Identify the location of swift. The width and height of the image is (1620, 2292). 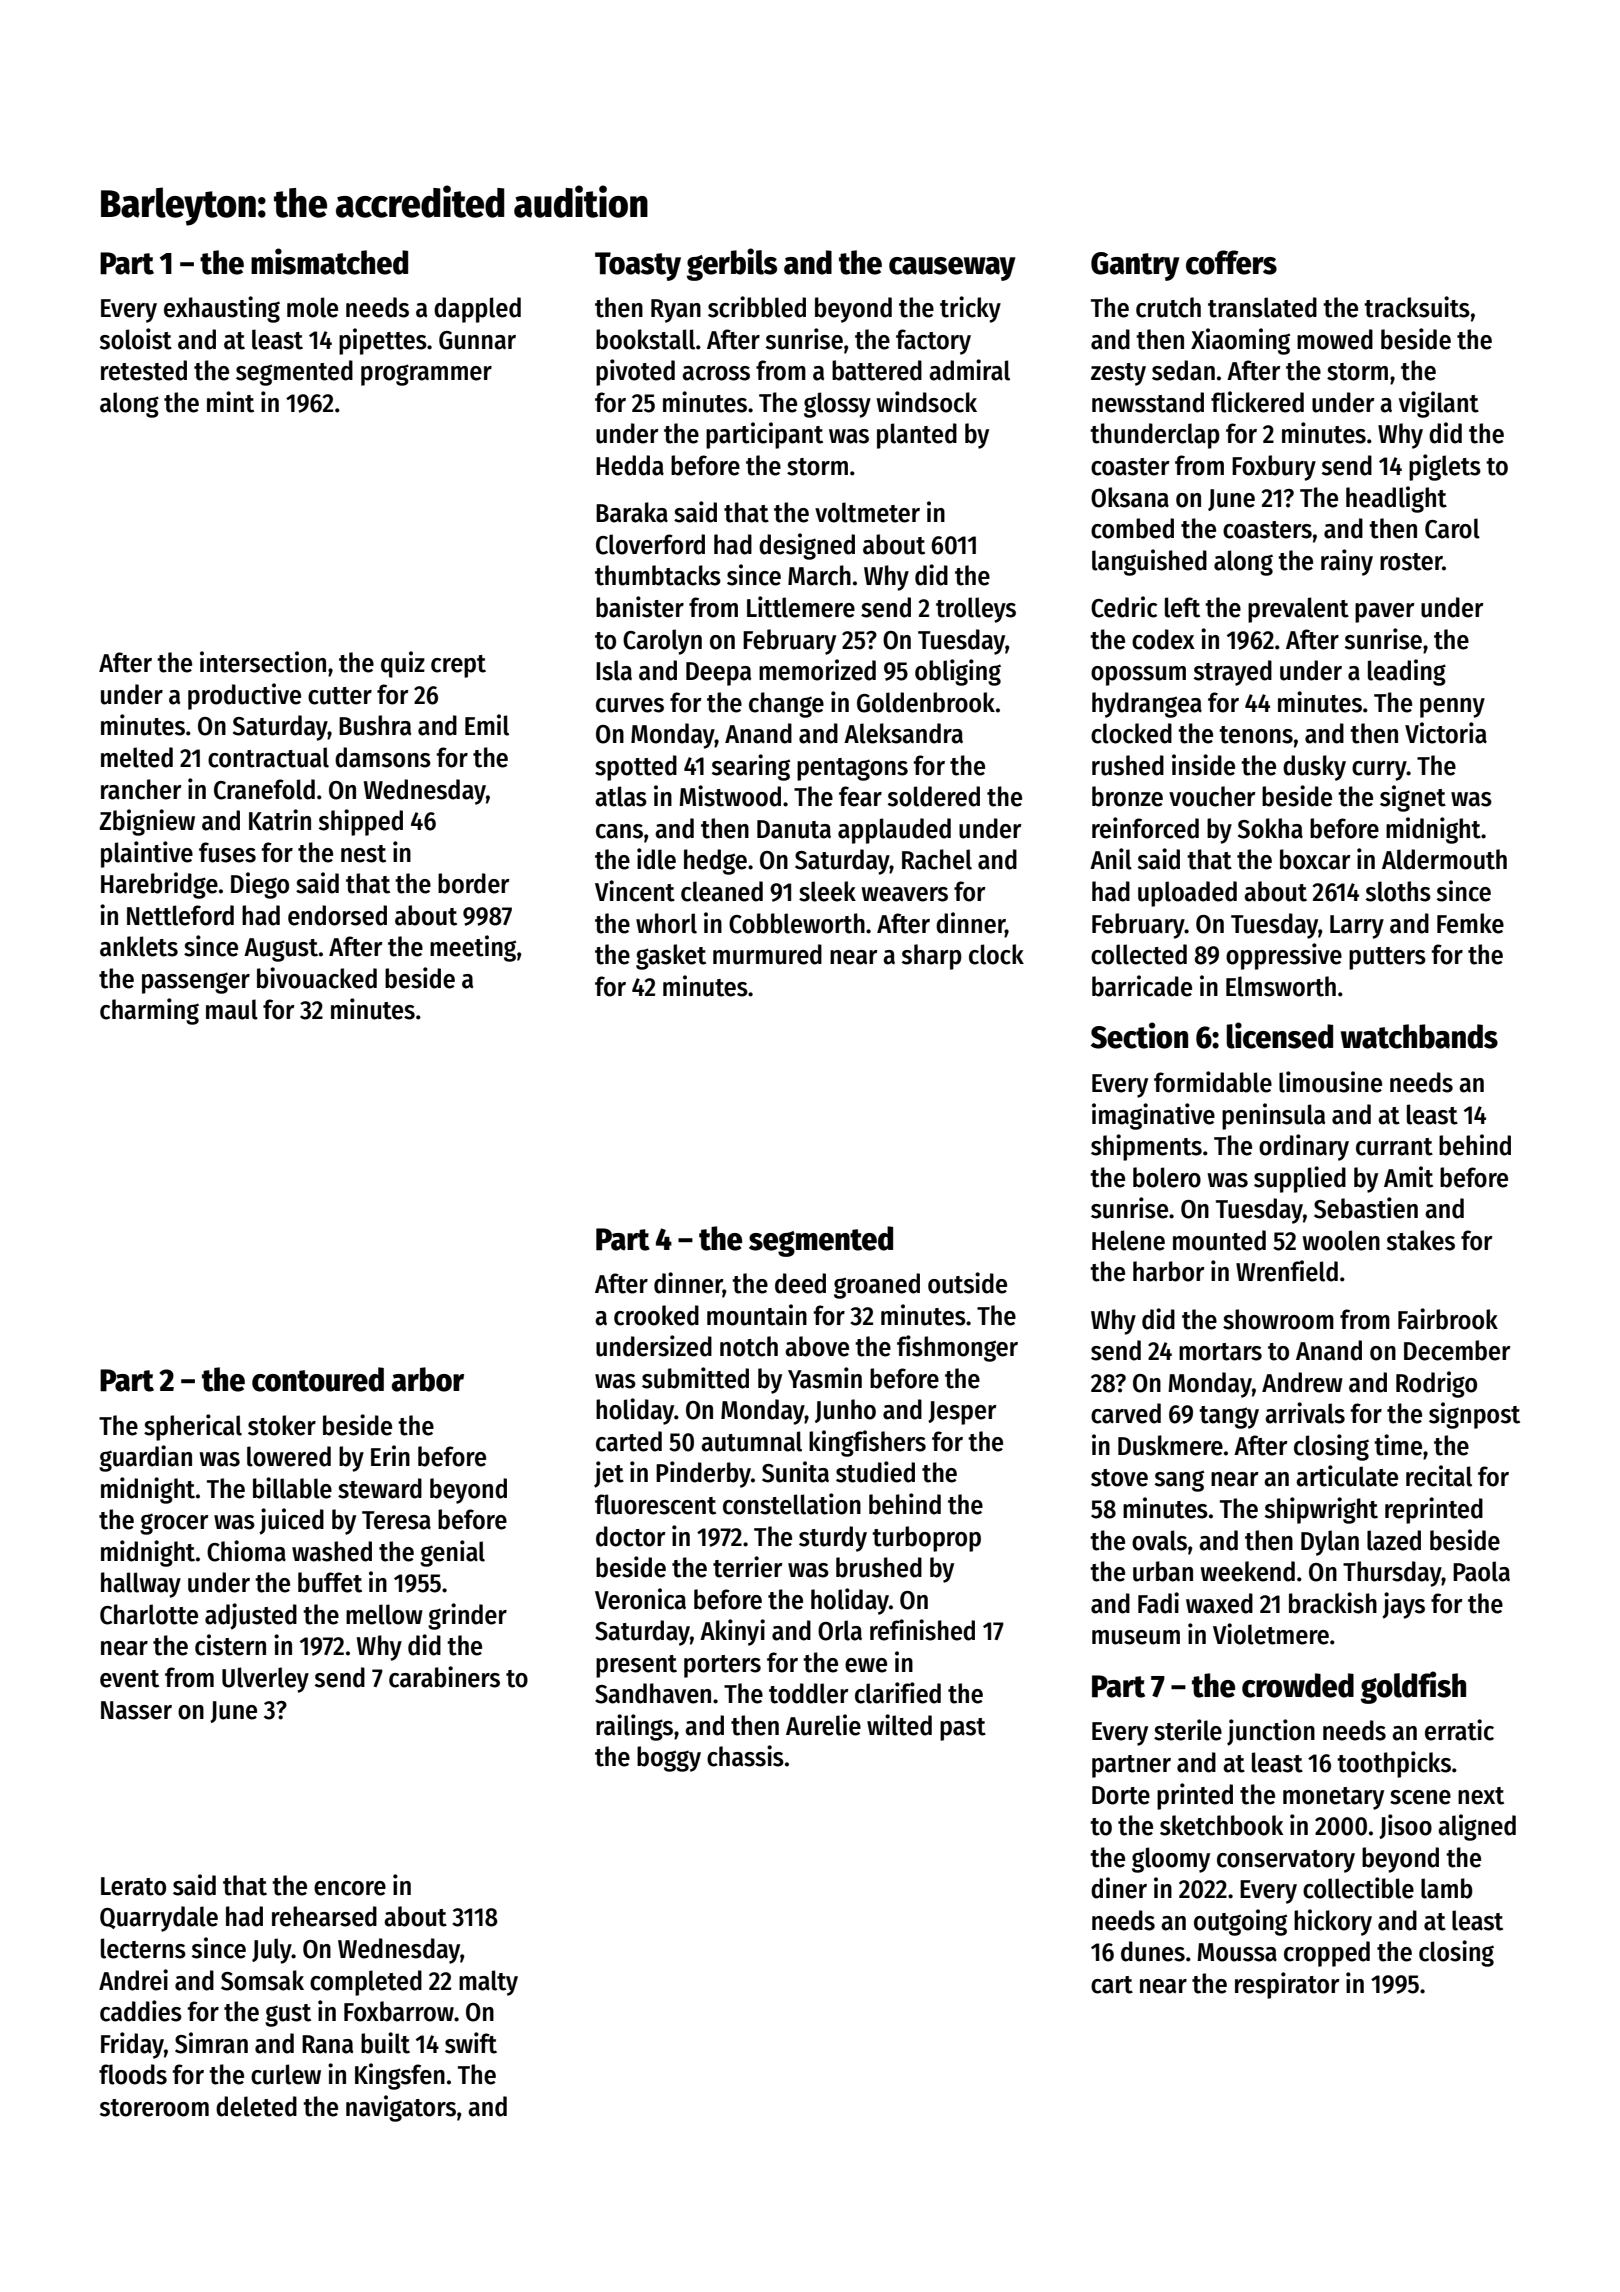
(471, 2043).
